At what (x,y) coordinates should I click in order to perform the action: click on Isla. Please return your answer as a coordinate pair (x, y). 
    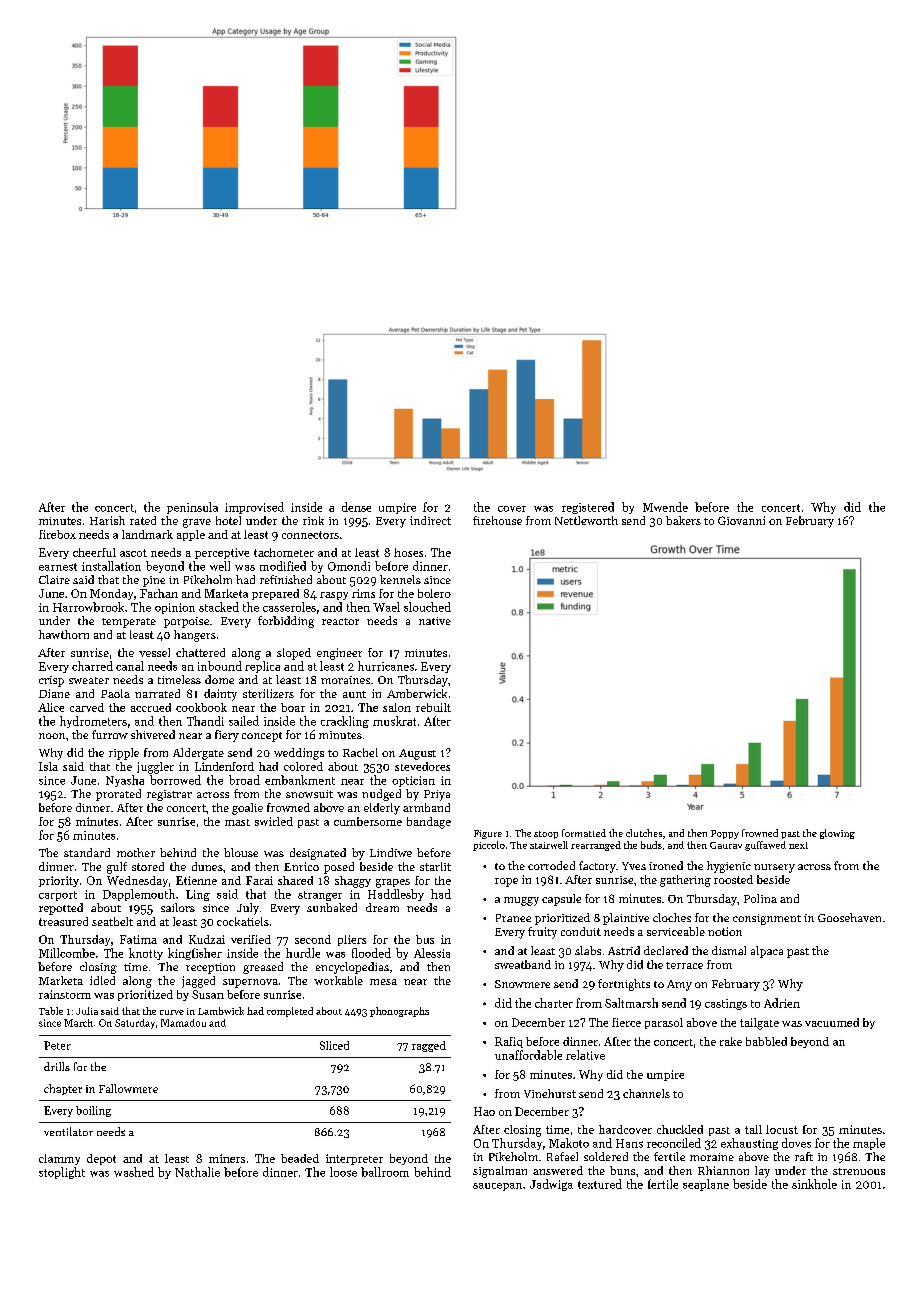
    Looking at the image, I should click on (48, 766).
